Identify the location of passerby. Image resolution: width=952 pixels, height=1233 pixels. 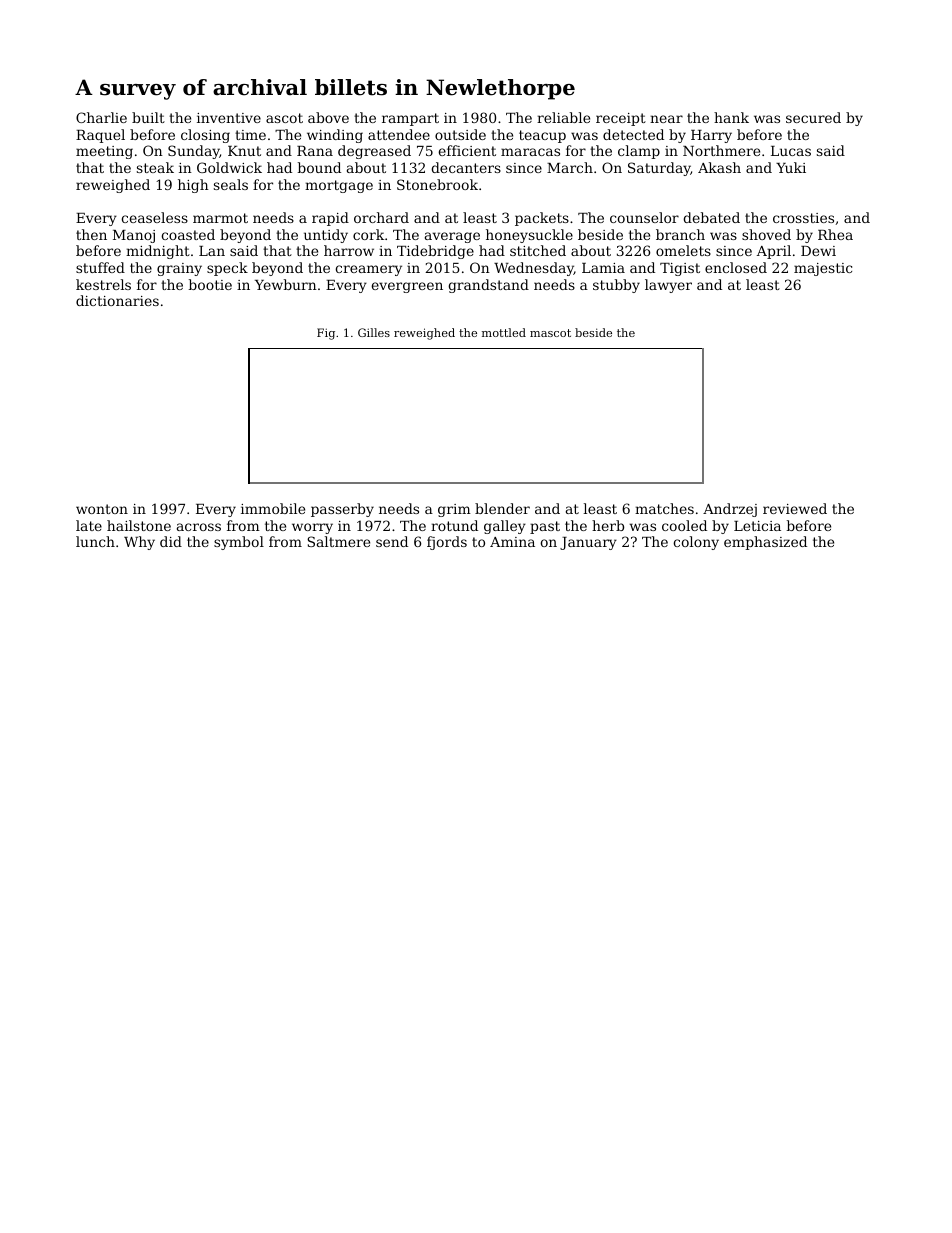
(342, 510).
